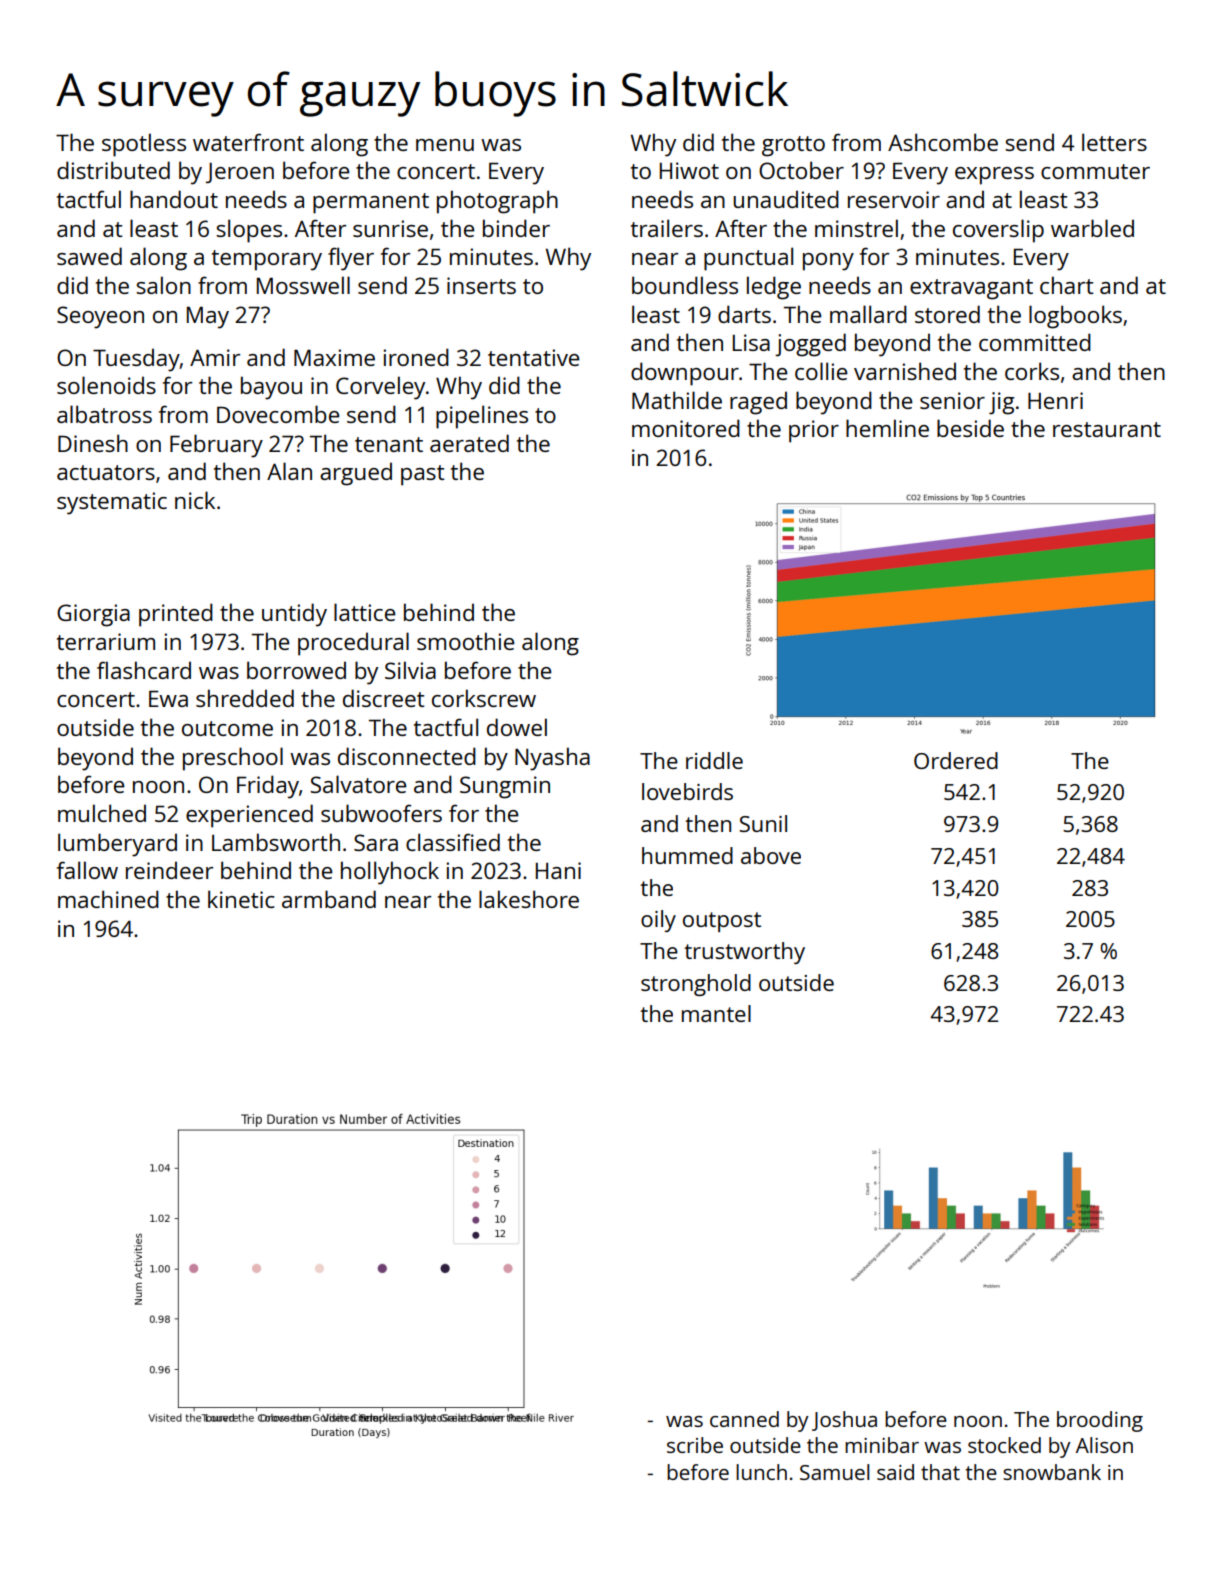 The image size is (1228, 1589). What do you see at coordinates (469, 443) in the screenshot?
I see `aerated` at bounding box center [469, 443].
